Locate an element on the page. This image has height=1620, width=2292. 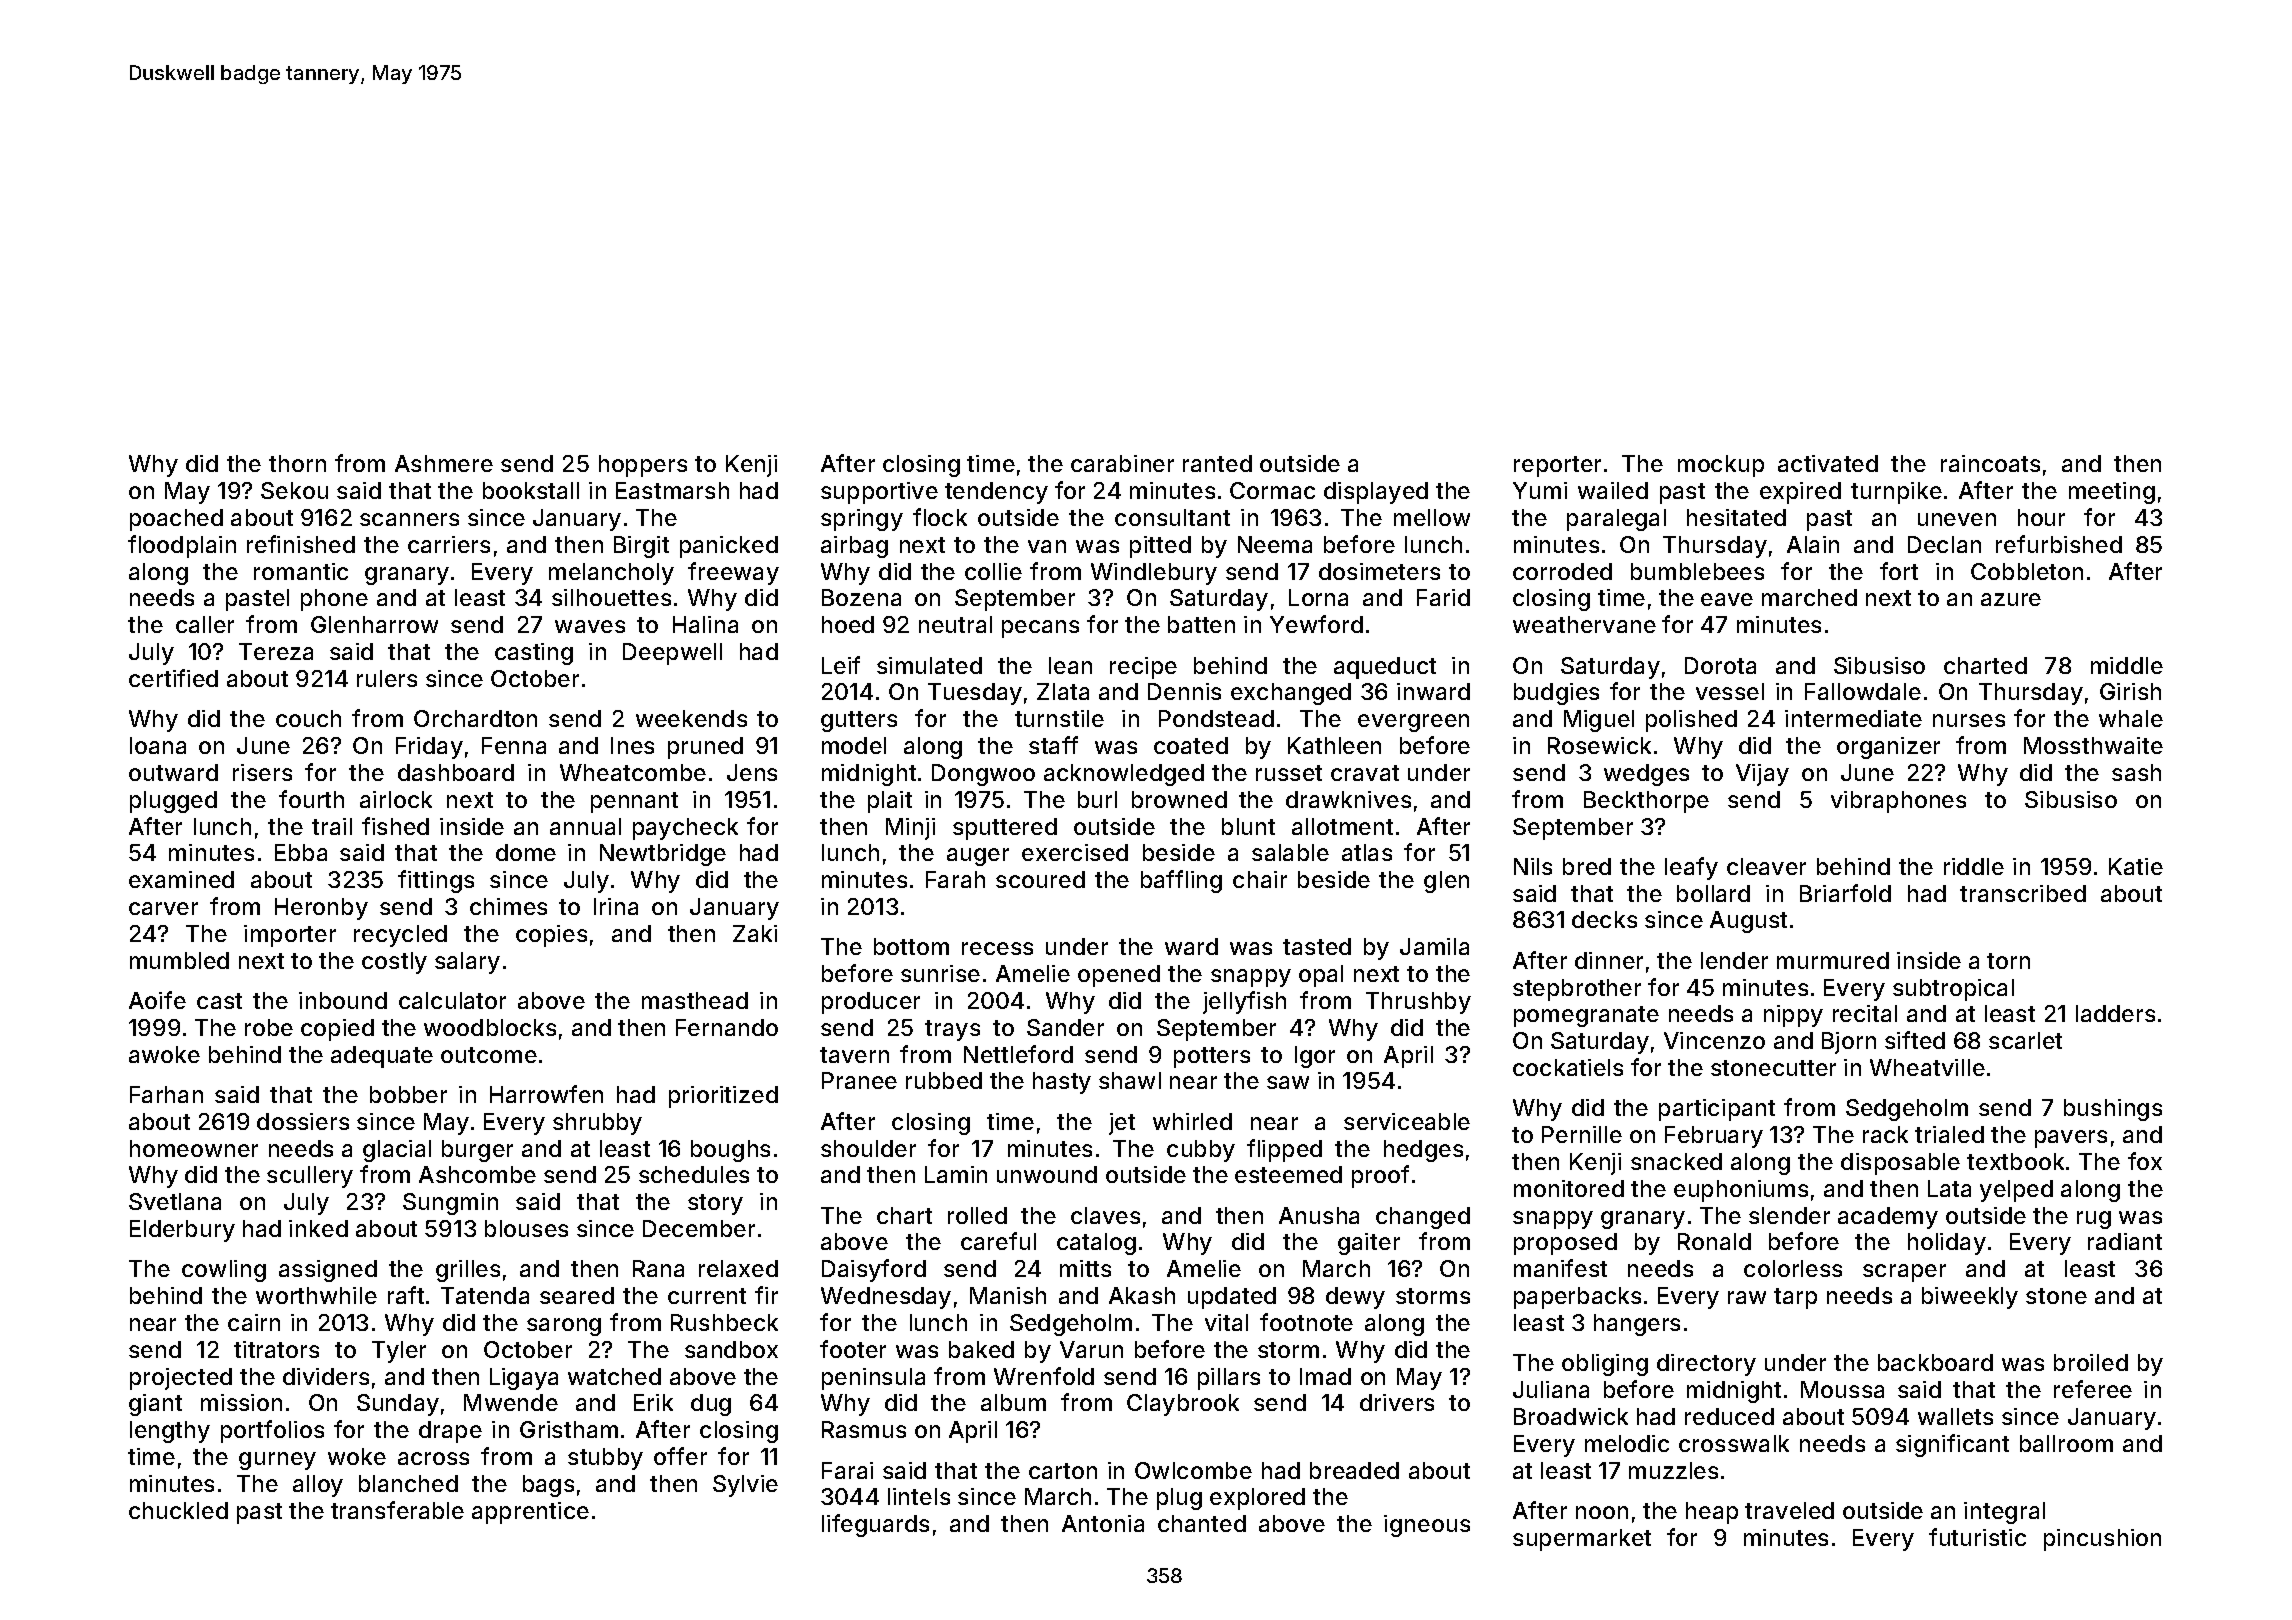
dividers is located at coordinates (326, 1376).
